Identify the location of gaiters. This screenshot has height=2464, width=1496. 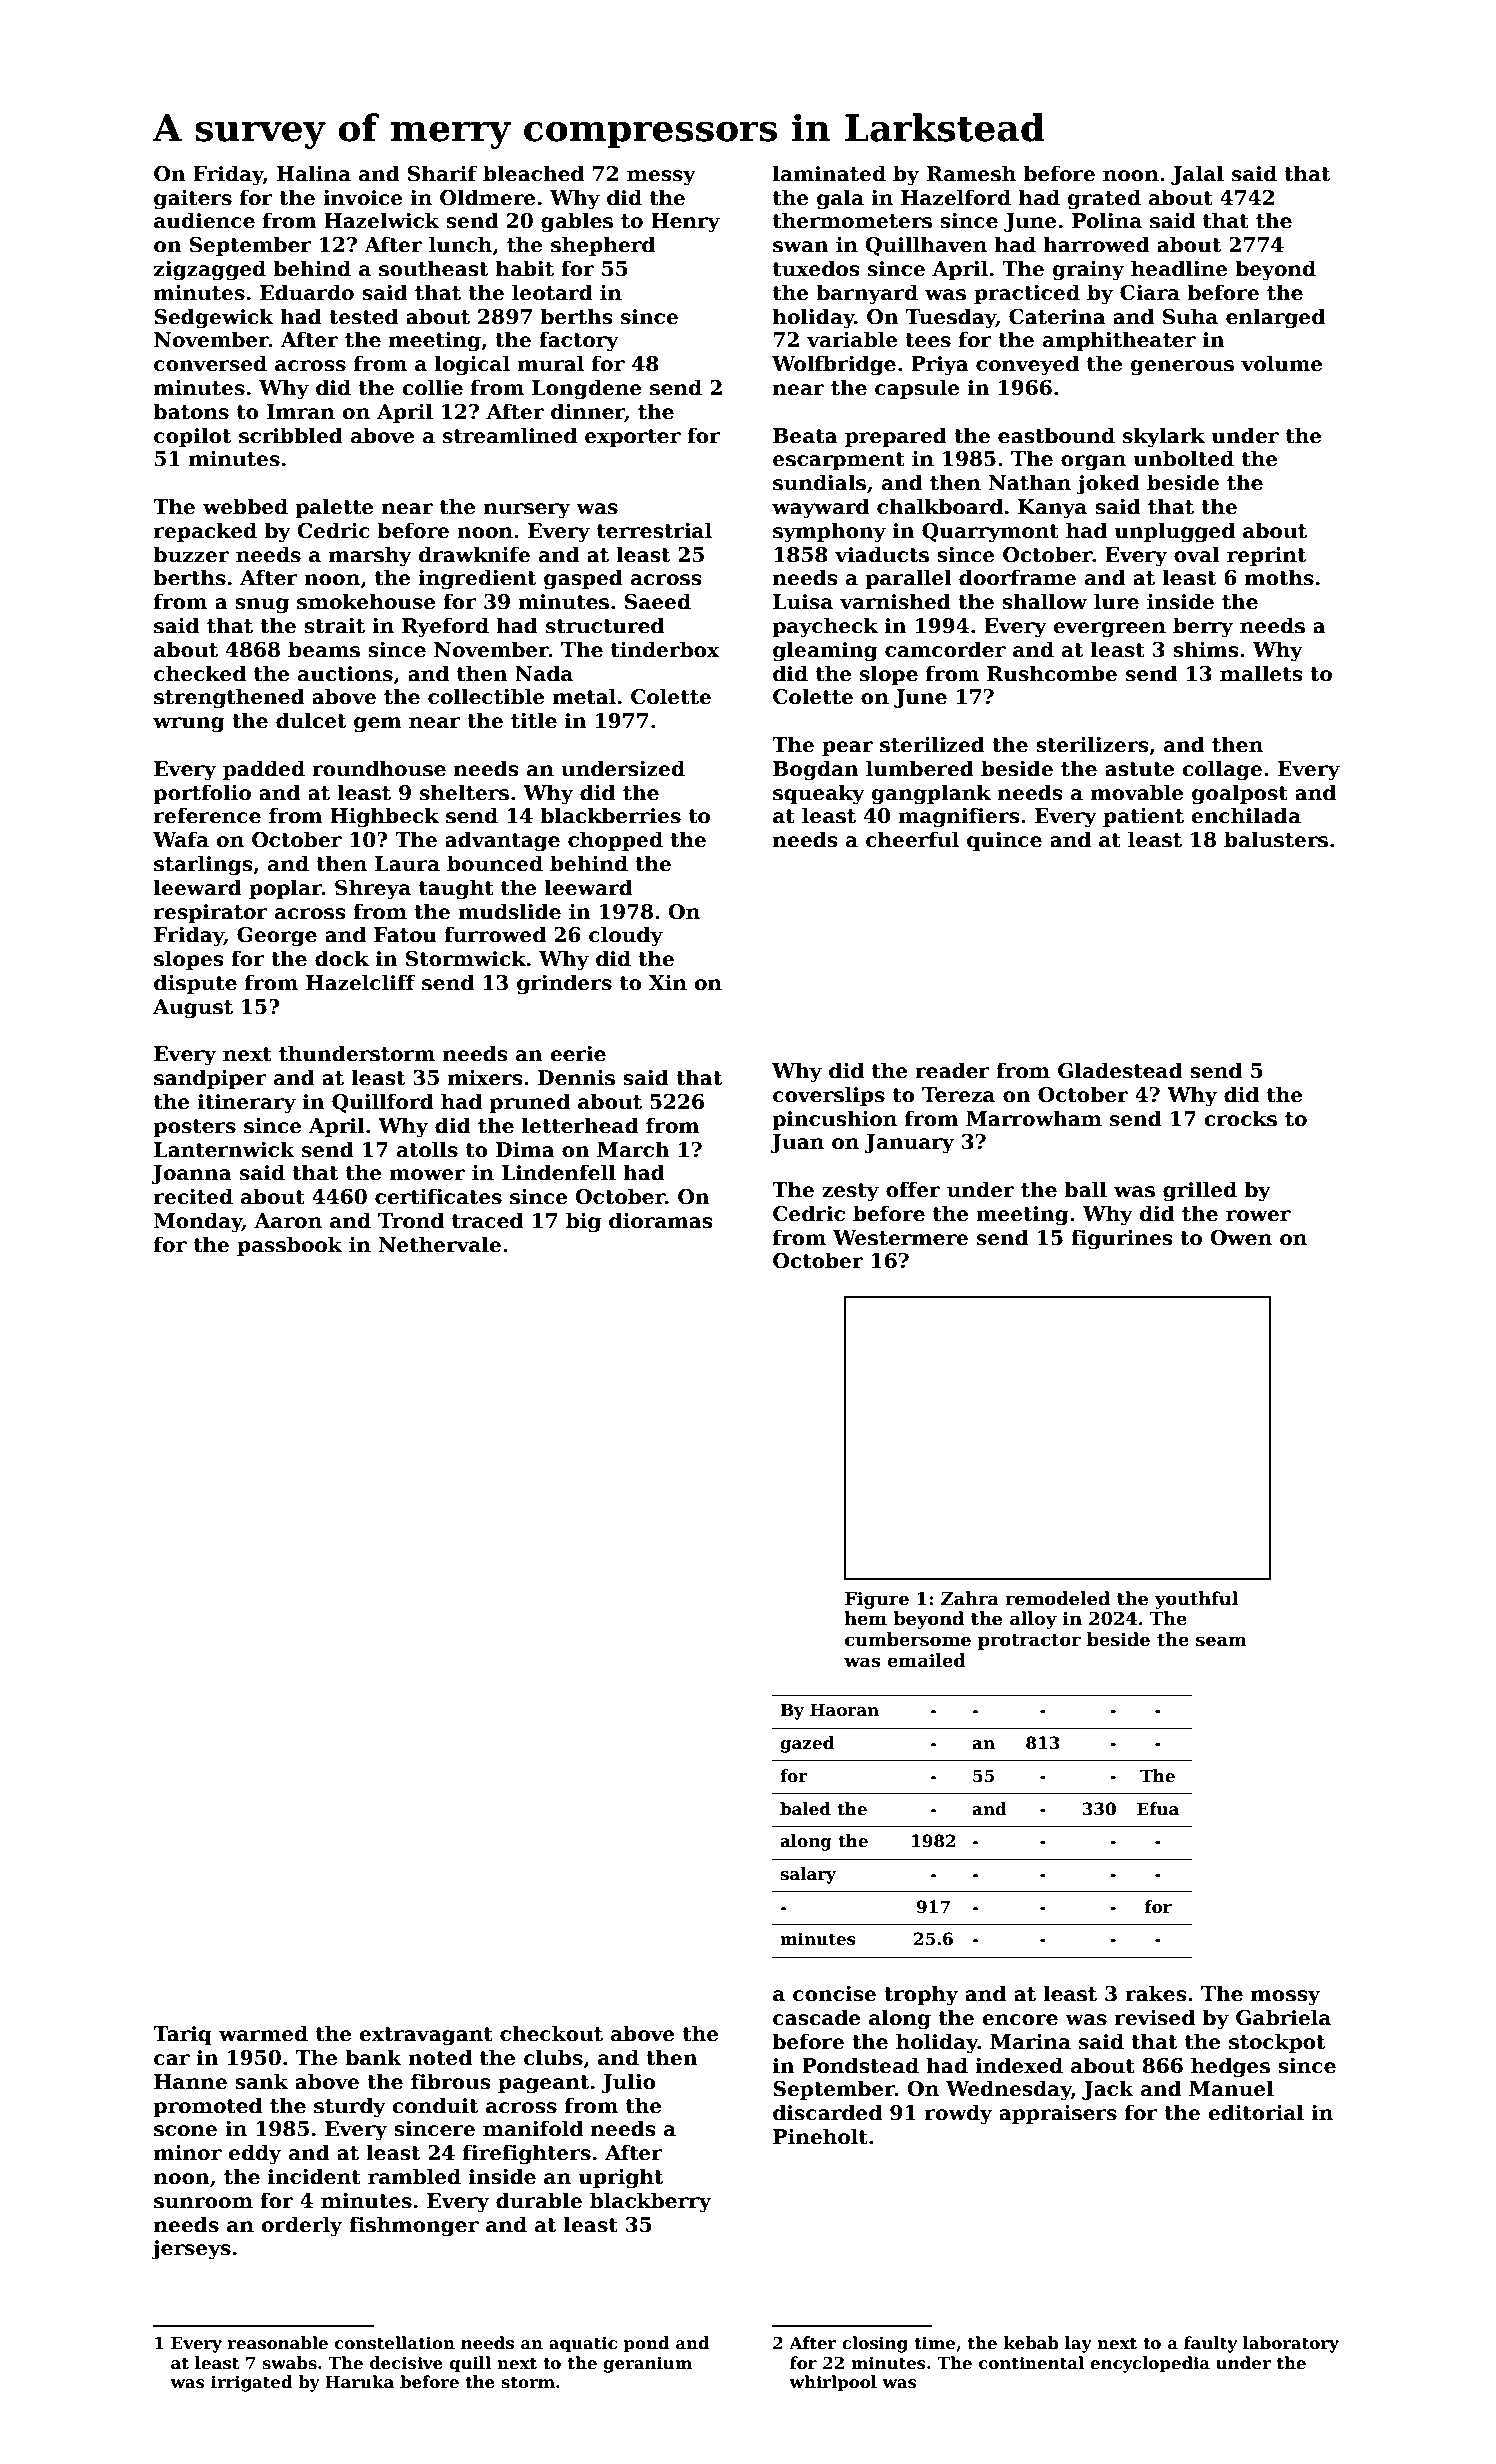
(193, 200).
